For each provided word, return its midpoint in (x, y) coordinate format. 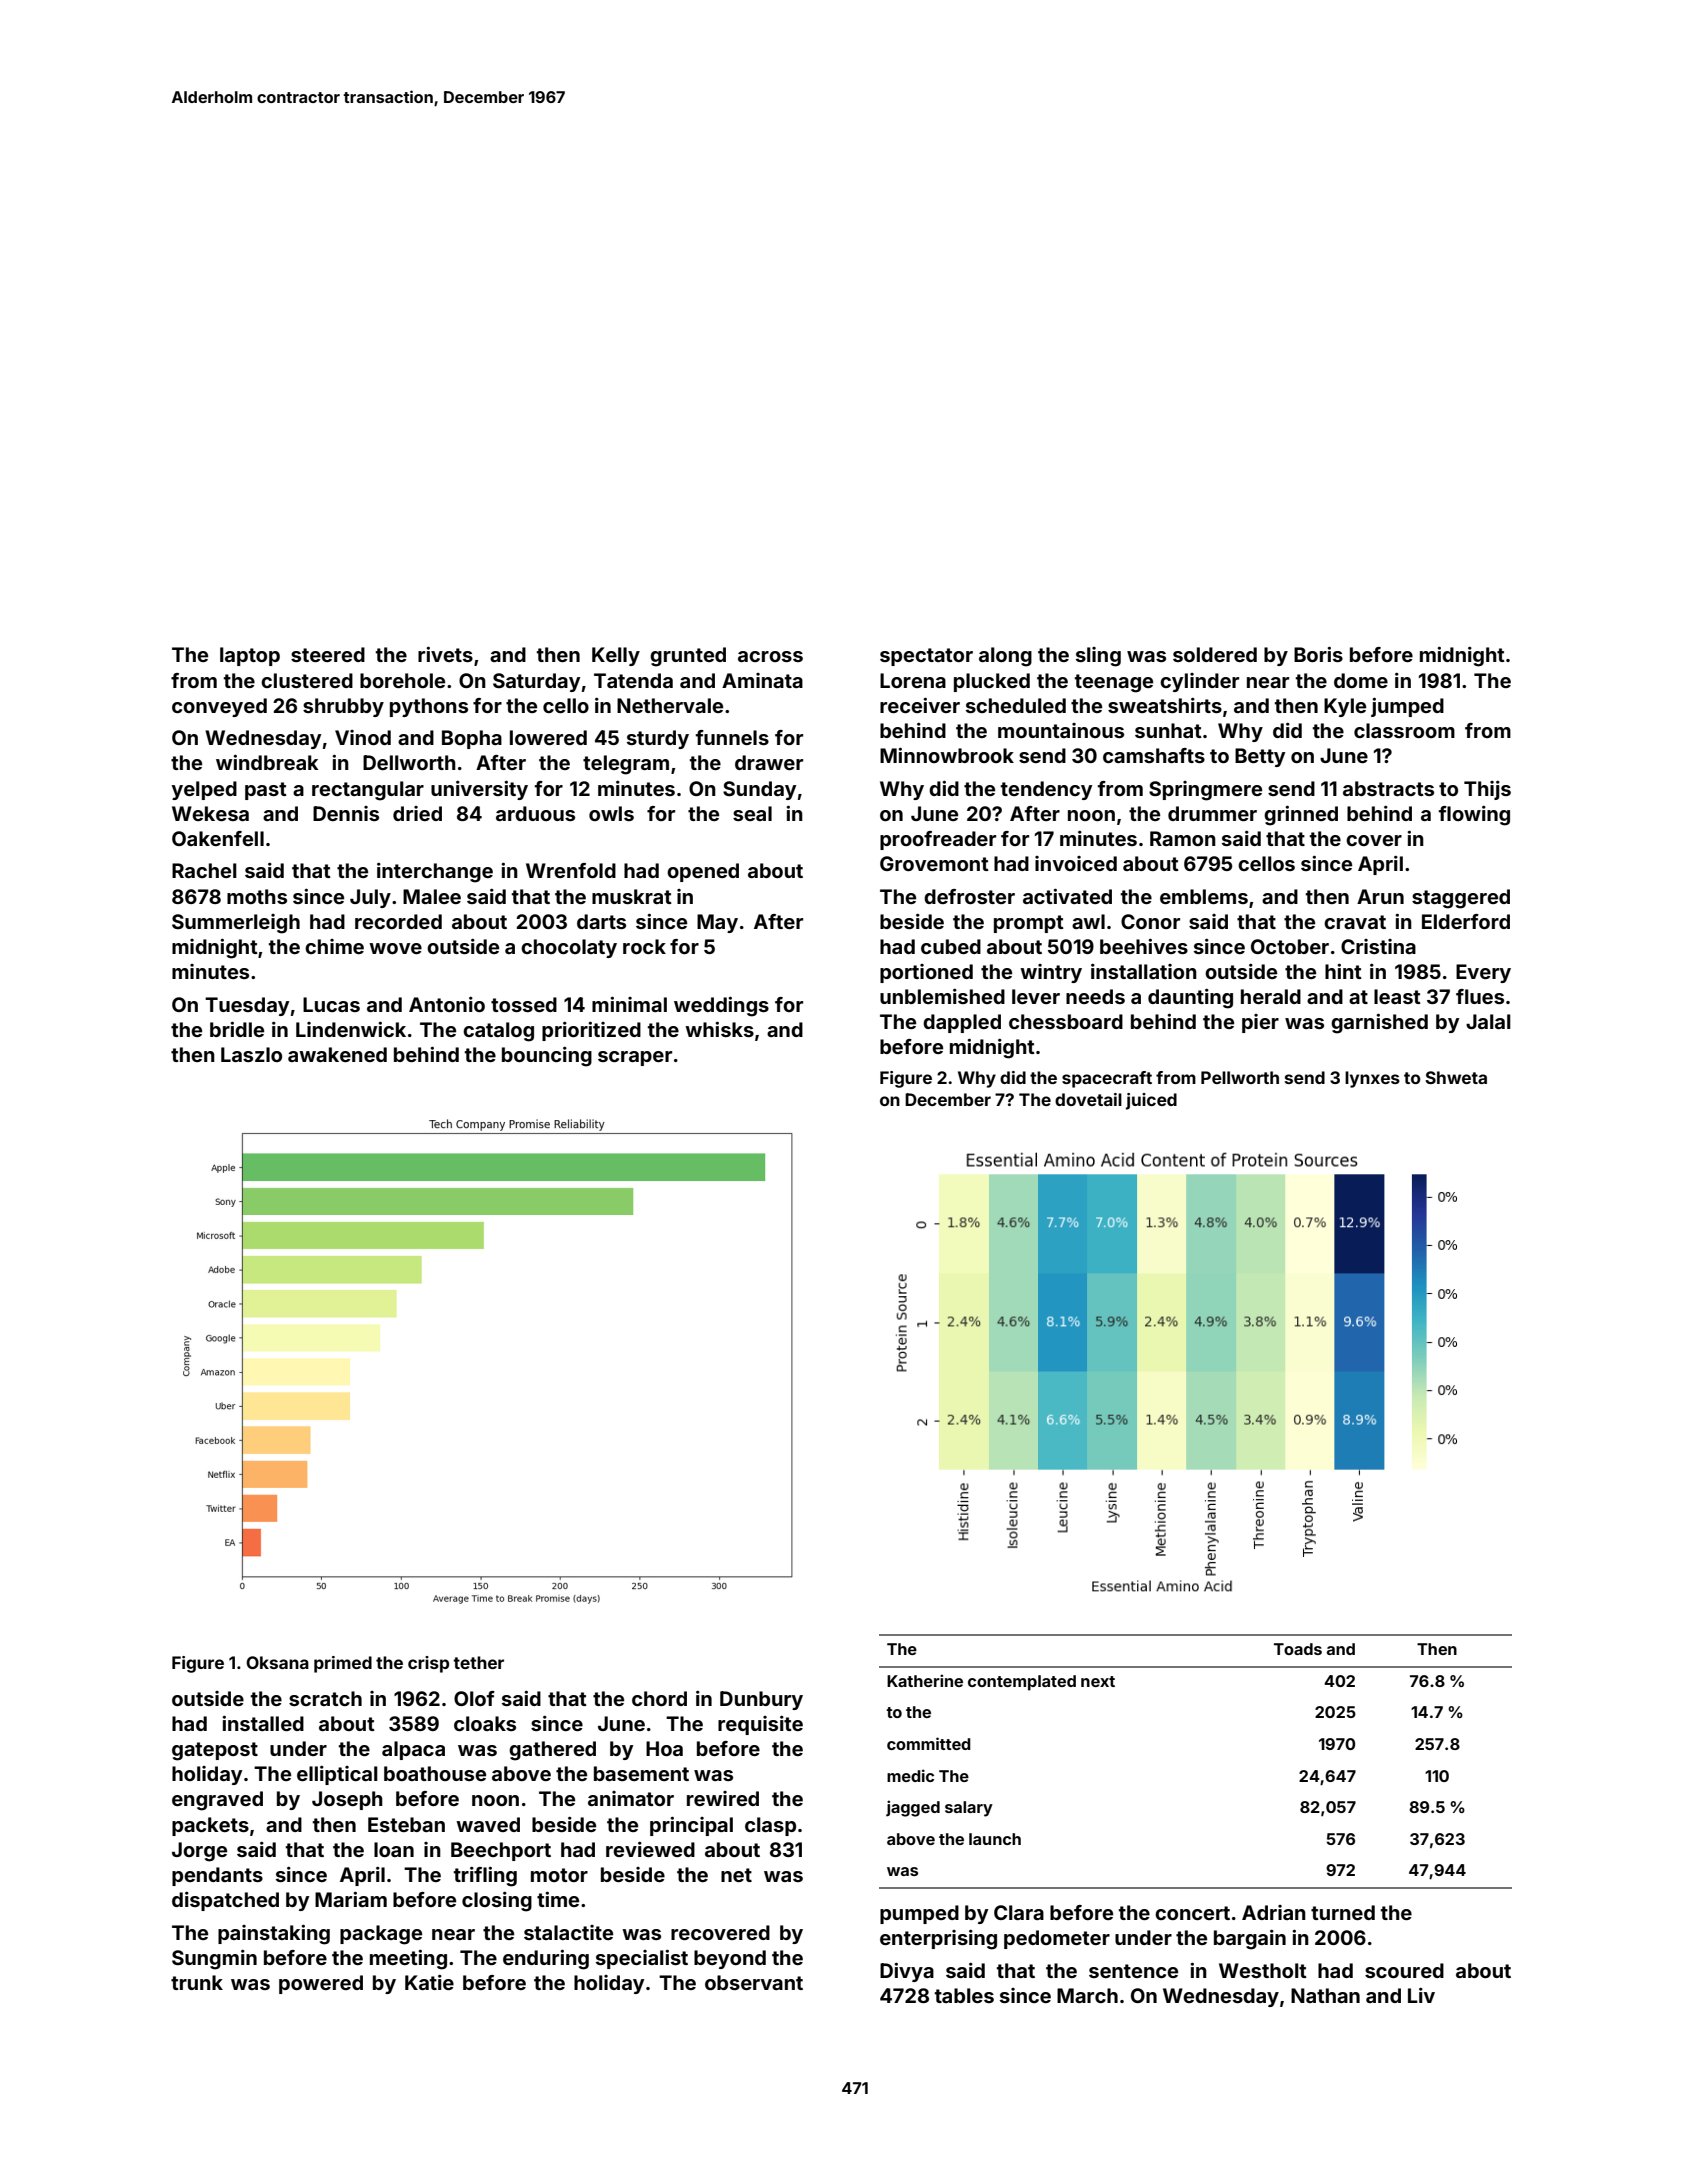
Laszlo (251, 1054)
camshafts (1154, 755)
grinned (1301, 816)
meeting (408, 1960)
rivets (445, 654)
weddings (721, 1007)
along (1005, 657)
